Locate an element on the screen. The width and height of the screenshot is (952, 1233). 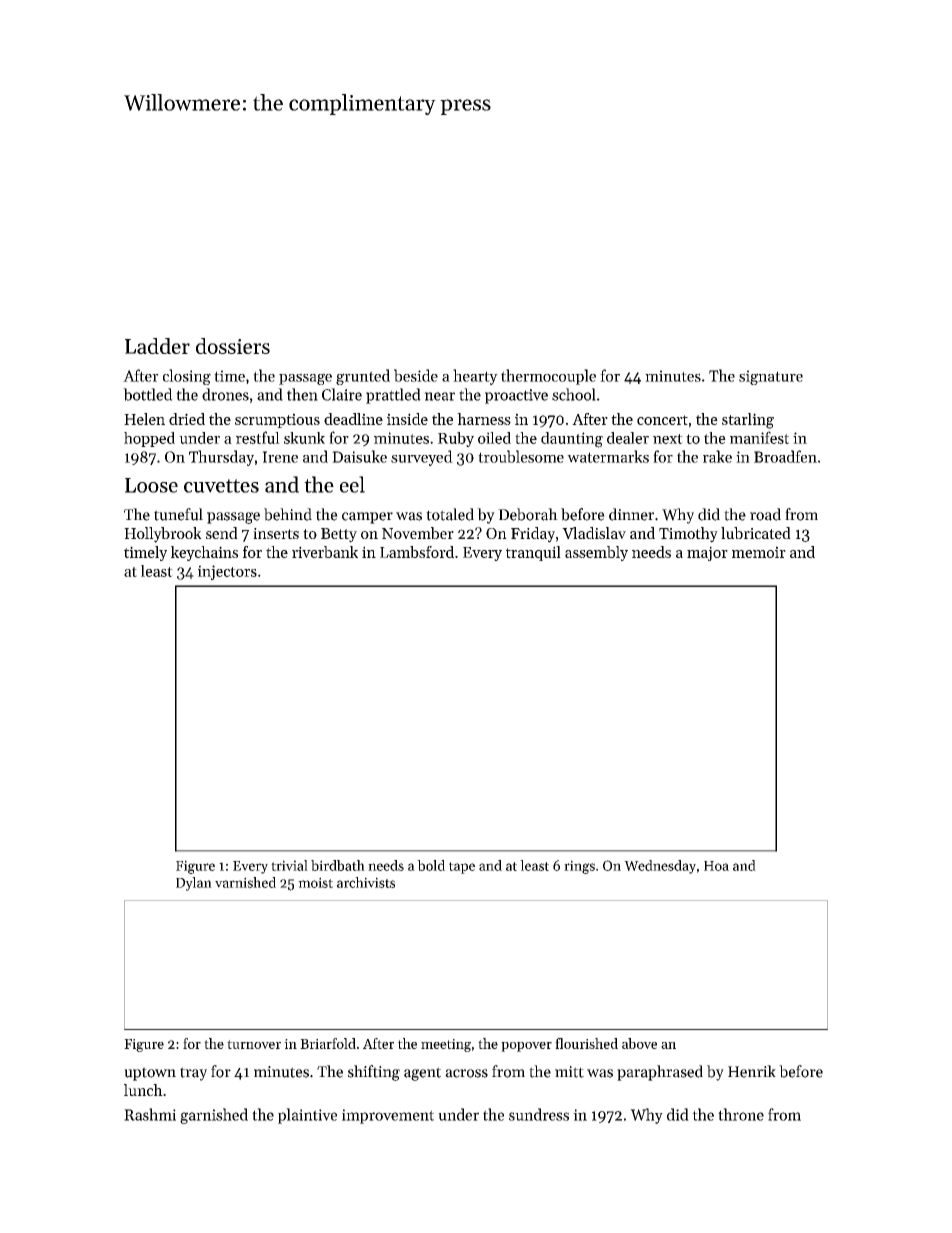
Henrik is located at coordinates (752, 1071).
